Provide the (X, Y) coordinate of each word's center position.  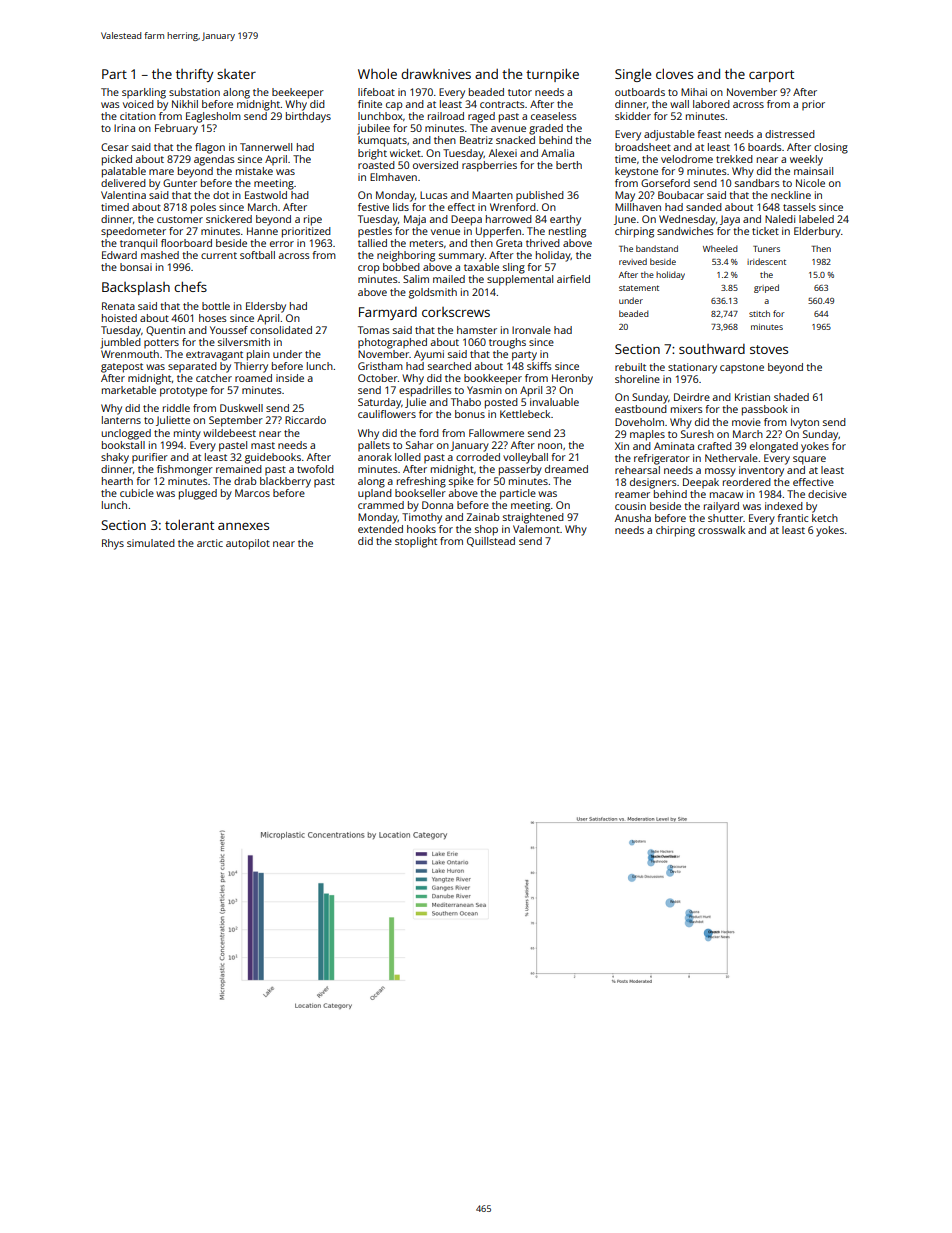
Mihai (694, 92)
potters (161, 343)
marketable (129, 390)
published (540, 196)
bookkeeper (493, 379)
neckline (791, 195)
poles (203, 208)
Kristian (752, 397)
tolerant (189, 524)
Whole (377, 73)
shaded (791, 397)
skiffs (539, 366)
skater (236, 74)
